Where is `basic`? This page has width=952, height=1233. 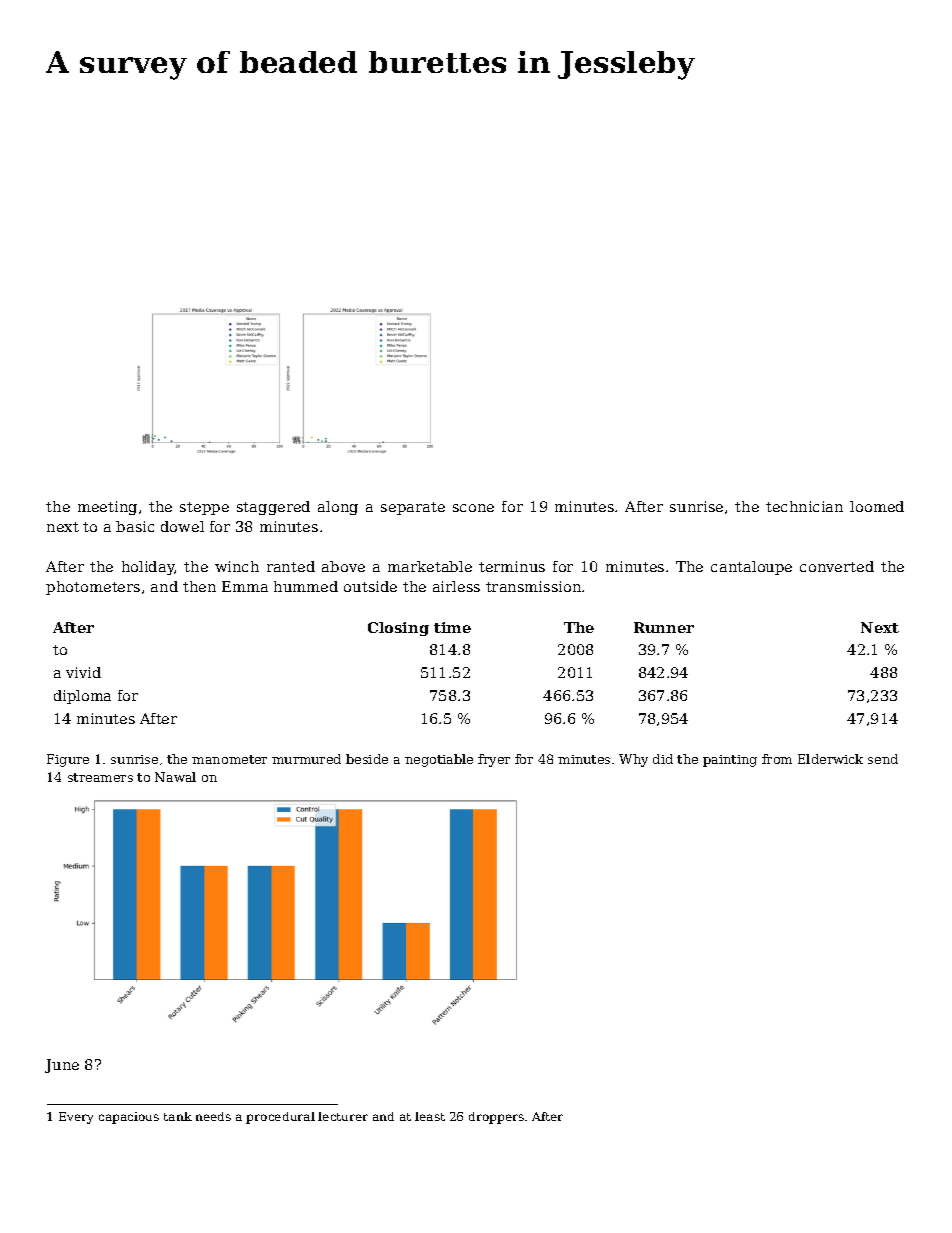
basic is located at coordinates (135, 526).
